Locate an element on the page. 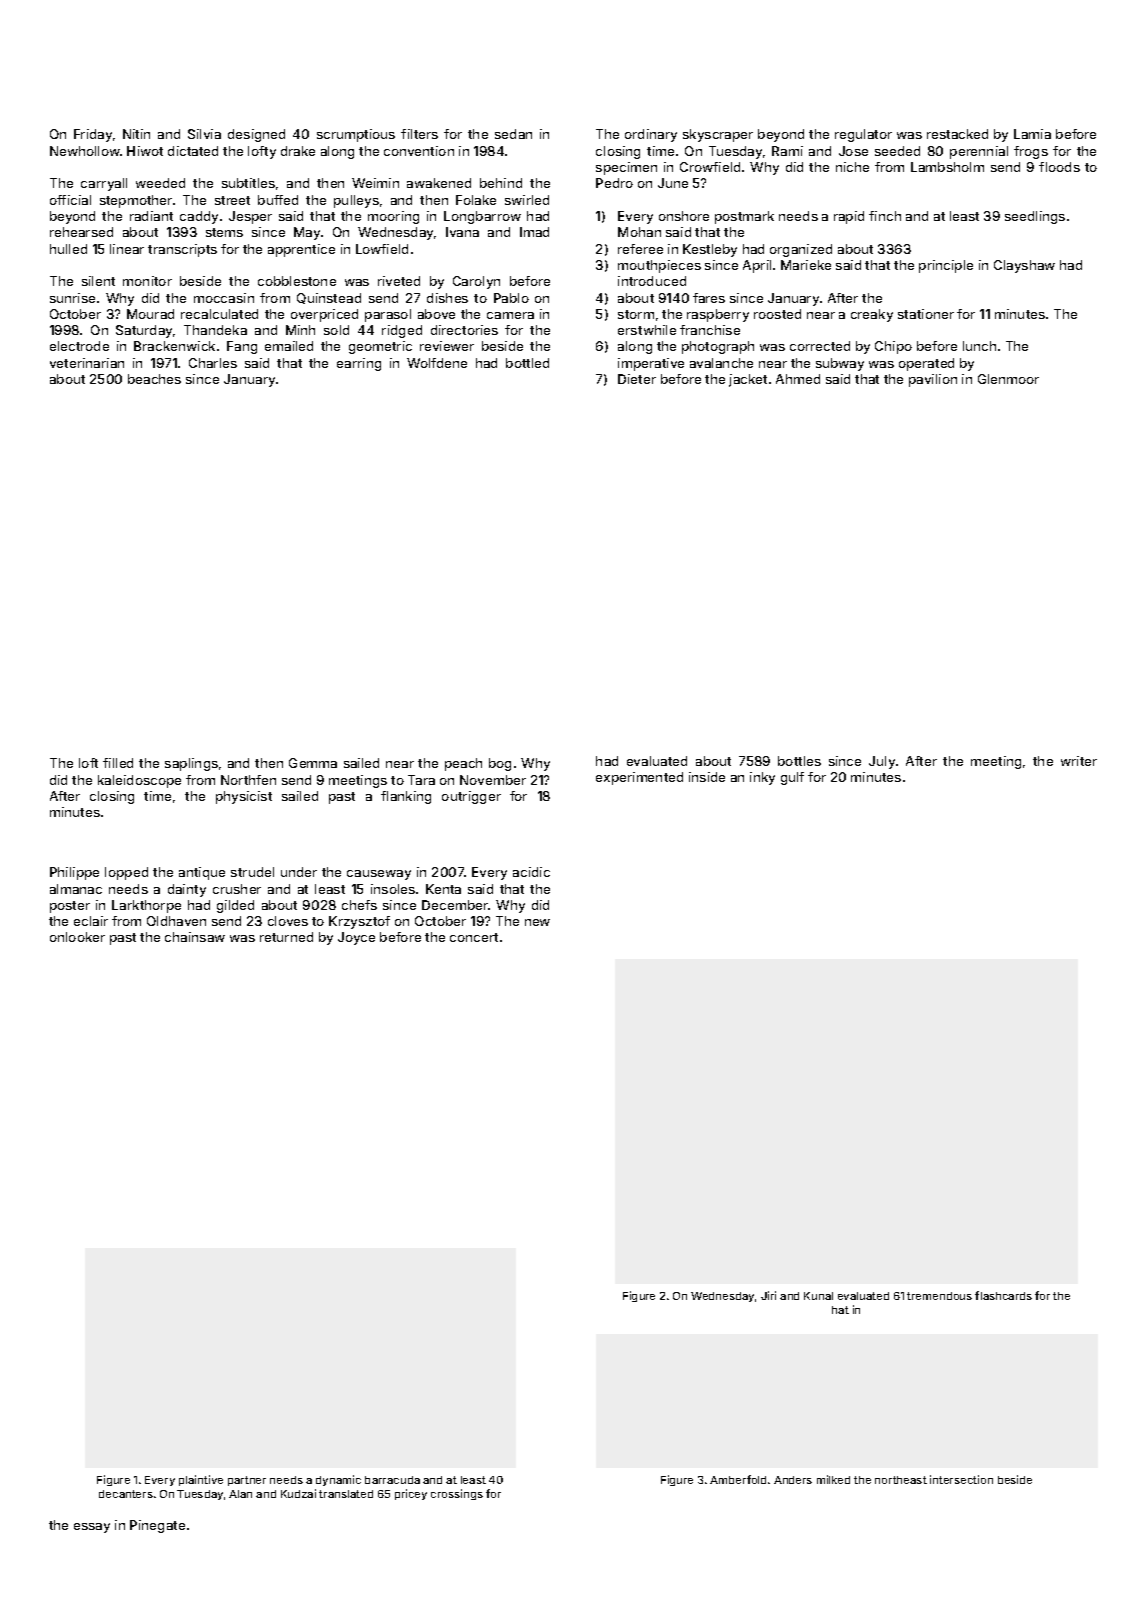 This image has width=1147, height=1622. Nitin is located at coordinates (136, 134).
